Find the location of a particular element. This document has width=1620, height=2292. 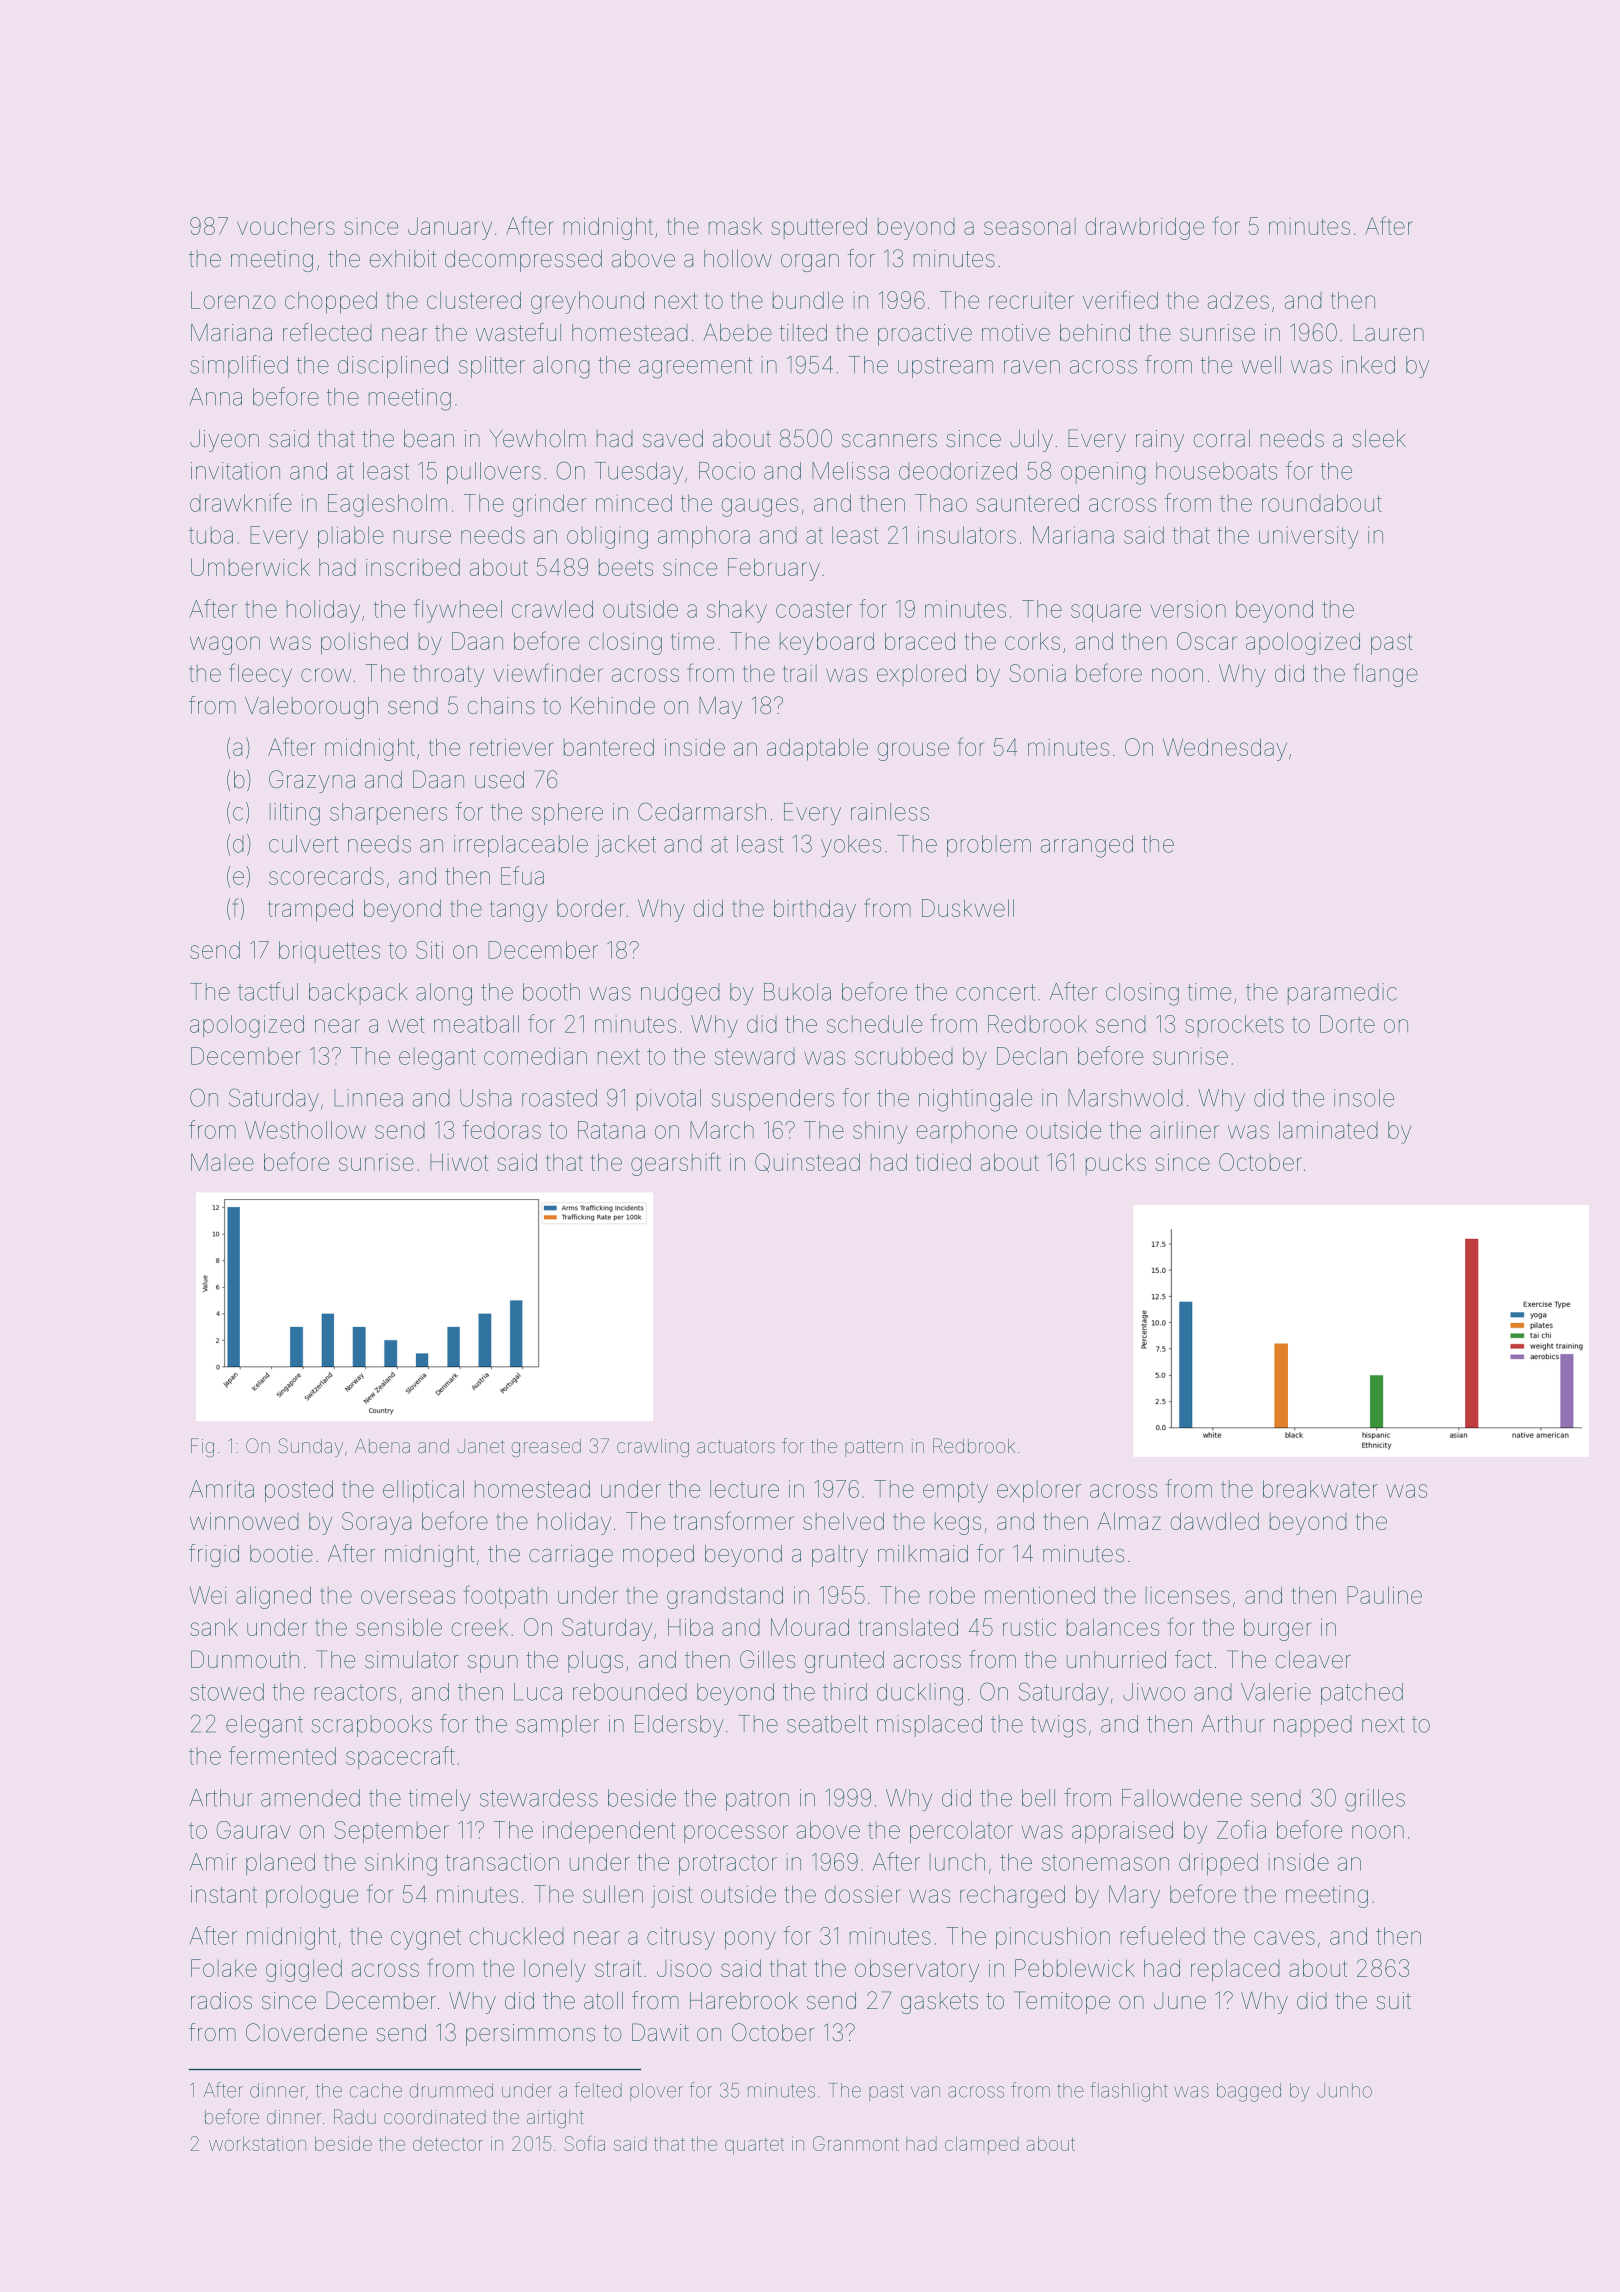

Amrita is located at coordinates (222, 1489).
